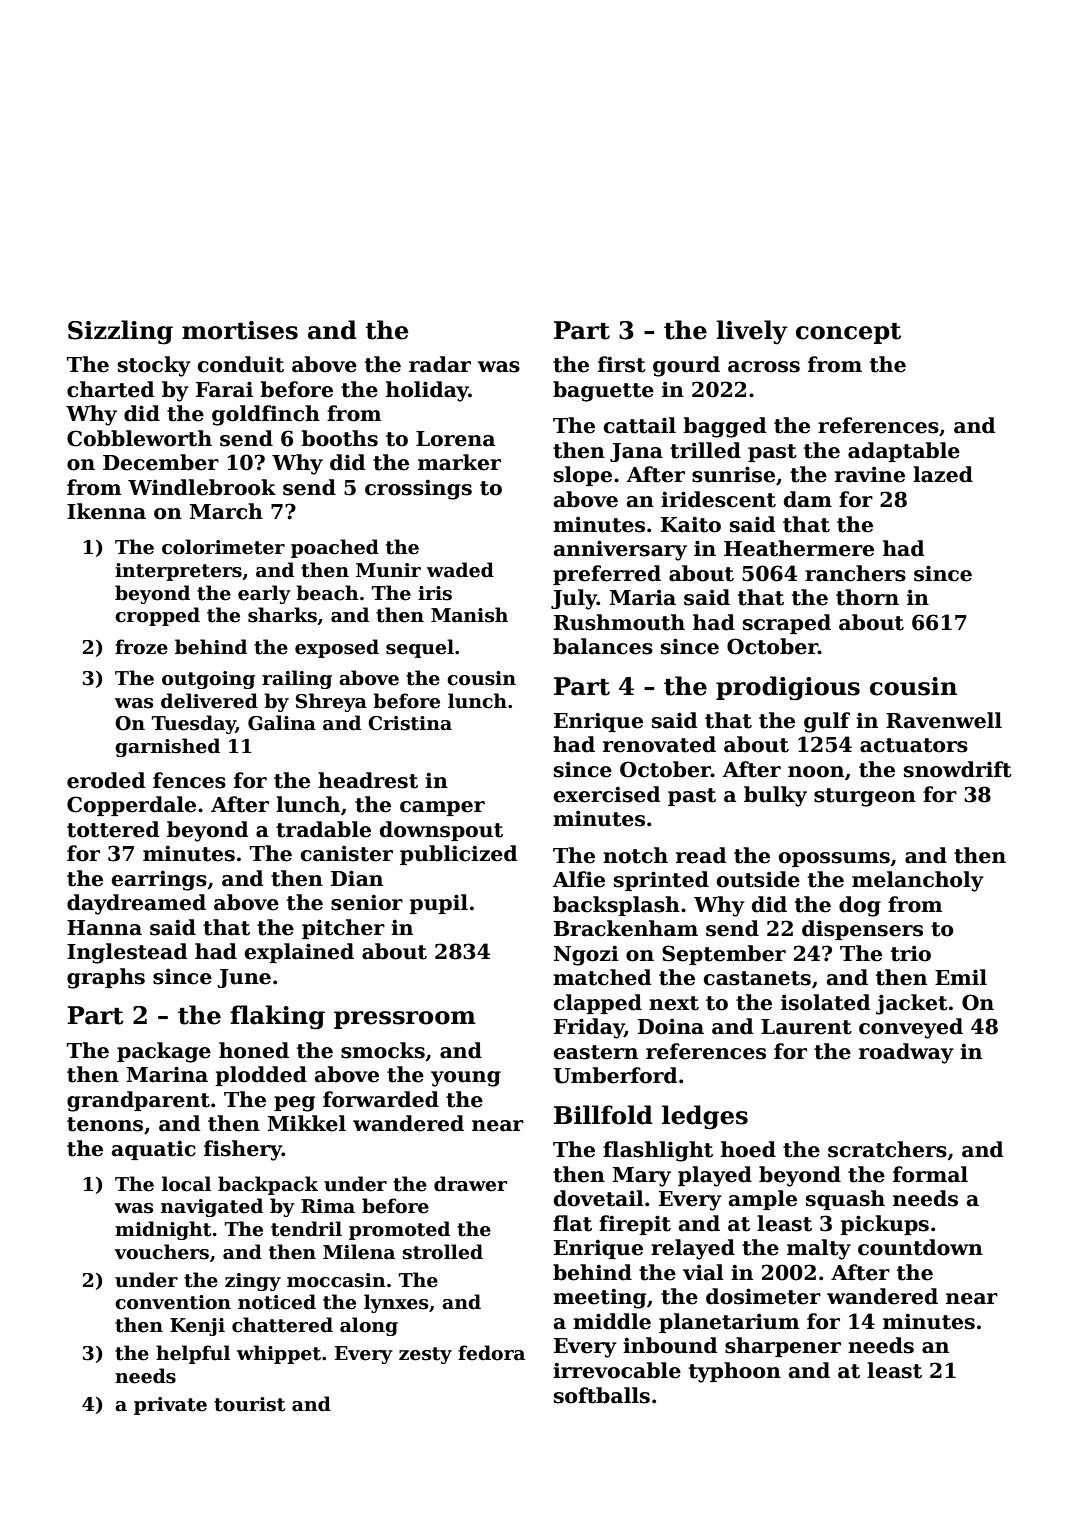 This screenshot has height=1529, width=1081. Describe the element at coordinates (170, 1406) in the screenshot. I see `private` at that location.
